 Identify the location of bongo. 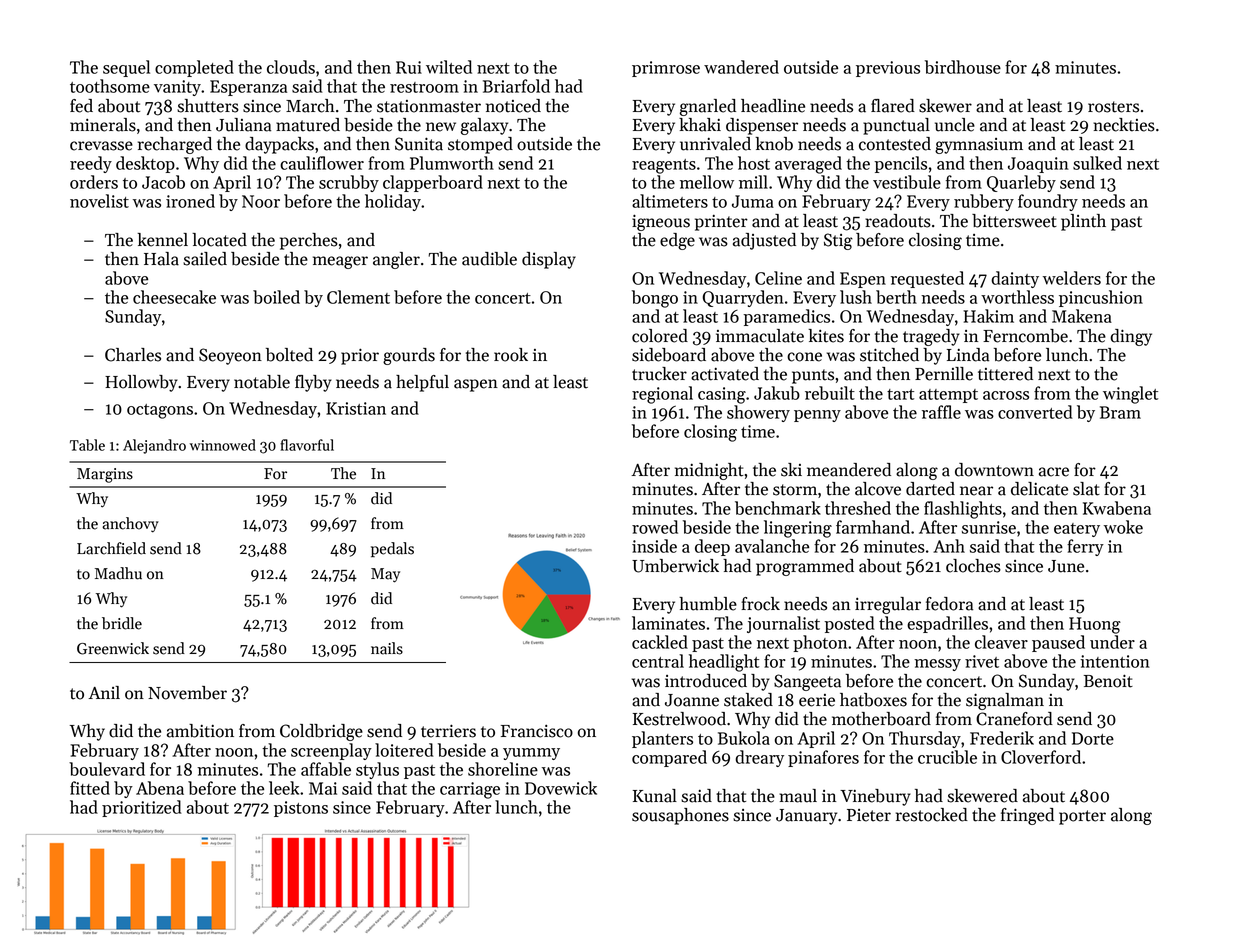
(655, 299).
